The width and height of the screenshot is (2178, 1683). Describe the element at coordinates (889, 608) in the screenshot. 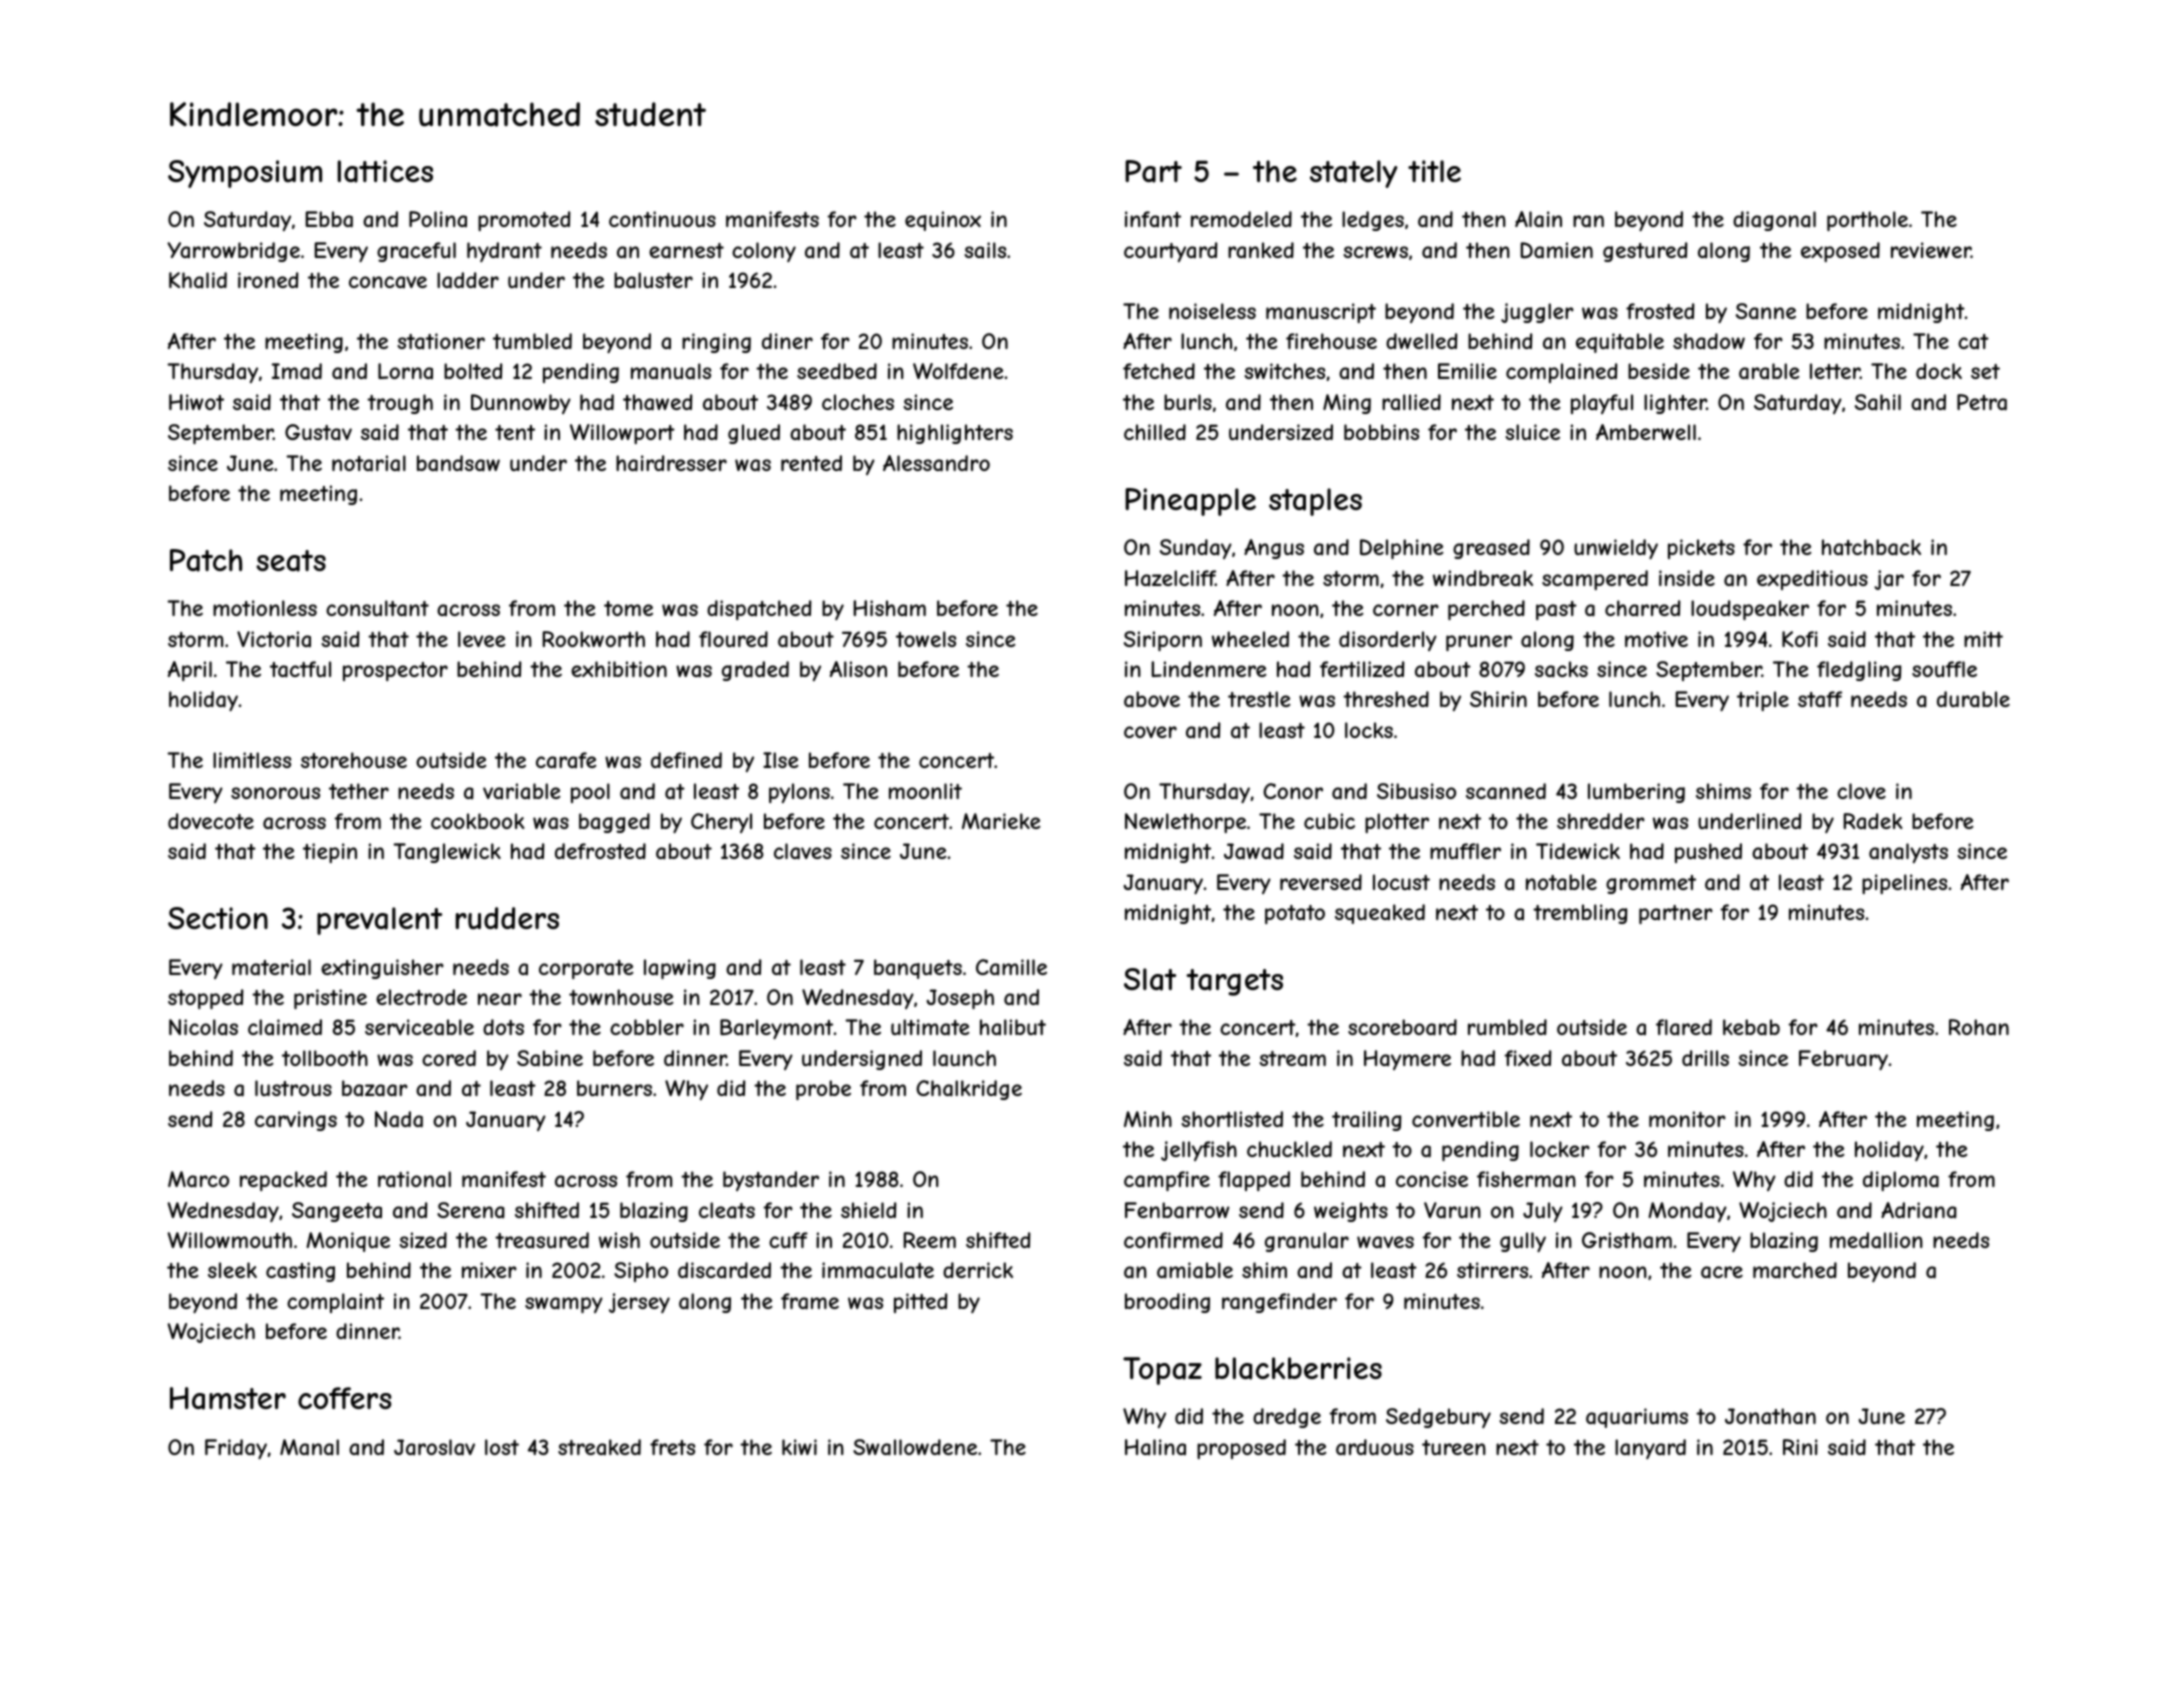

I see `Hisham` at that location.
